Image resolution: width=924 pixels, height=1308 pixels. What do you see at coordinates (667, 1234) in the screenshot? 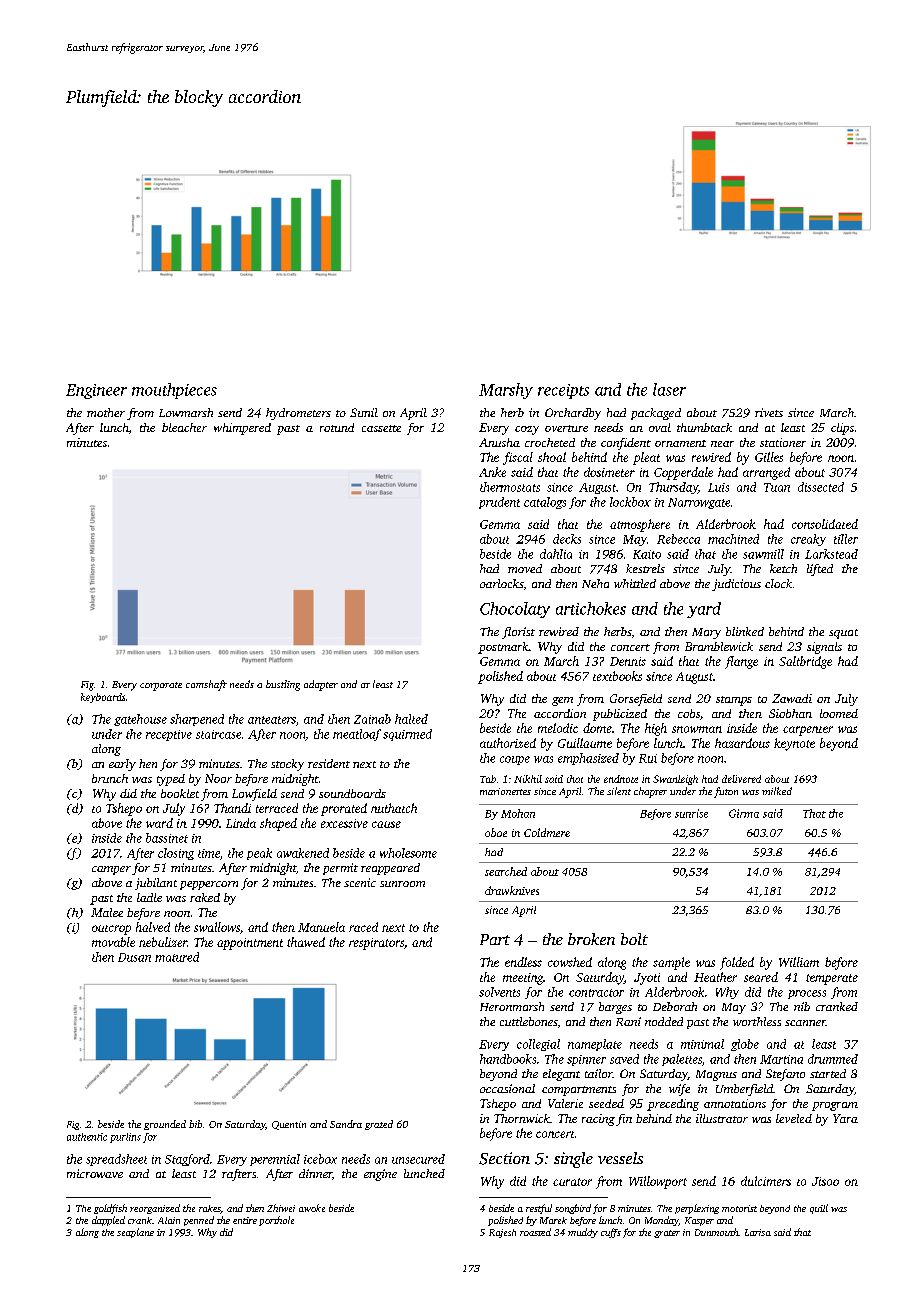
I see `grater` at bounding box center [667, 1234].
